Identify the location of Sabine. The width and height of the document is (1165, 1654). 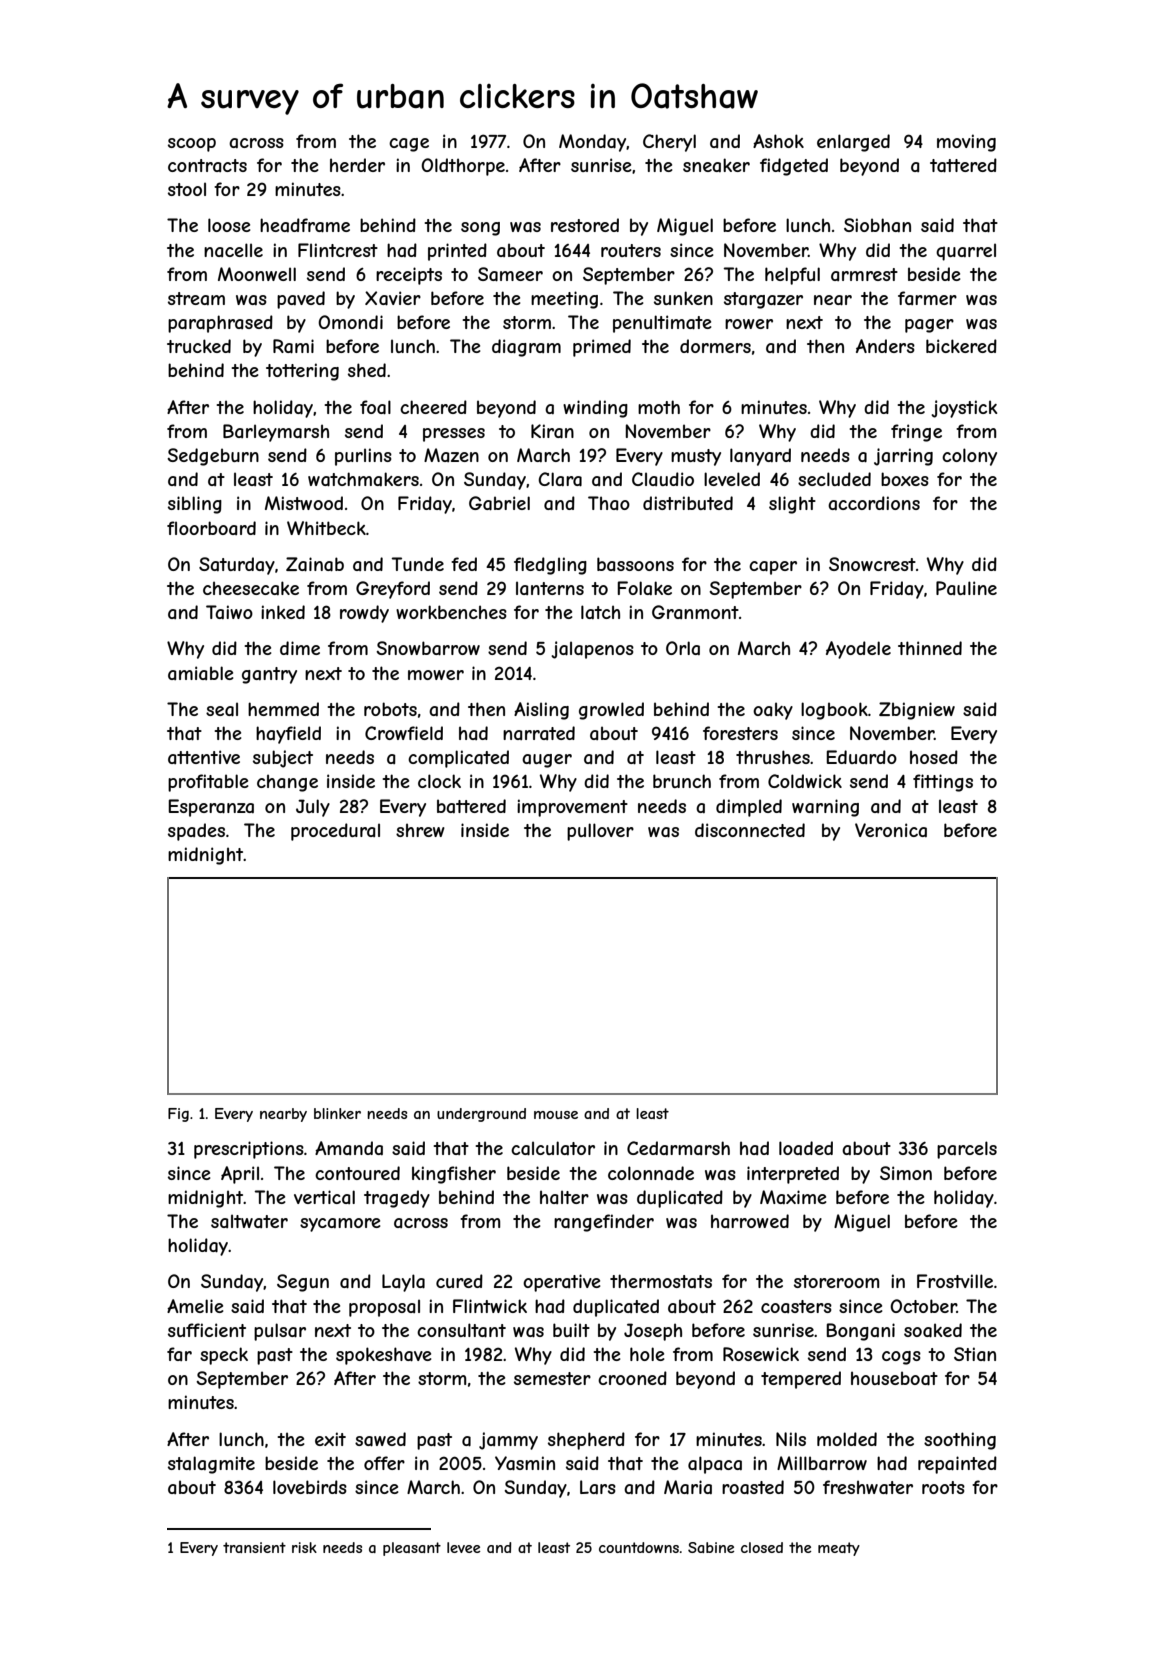
(711, 1547).
